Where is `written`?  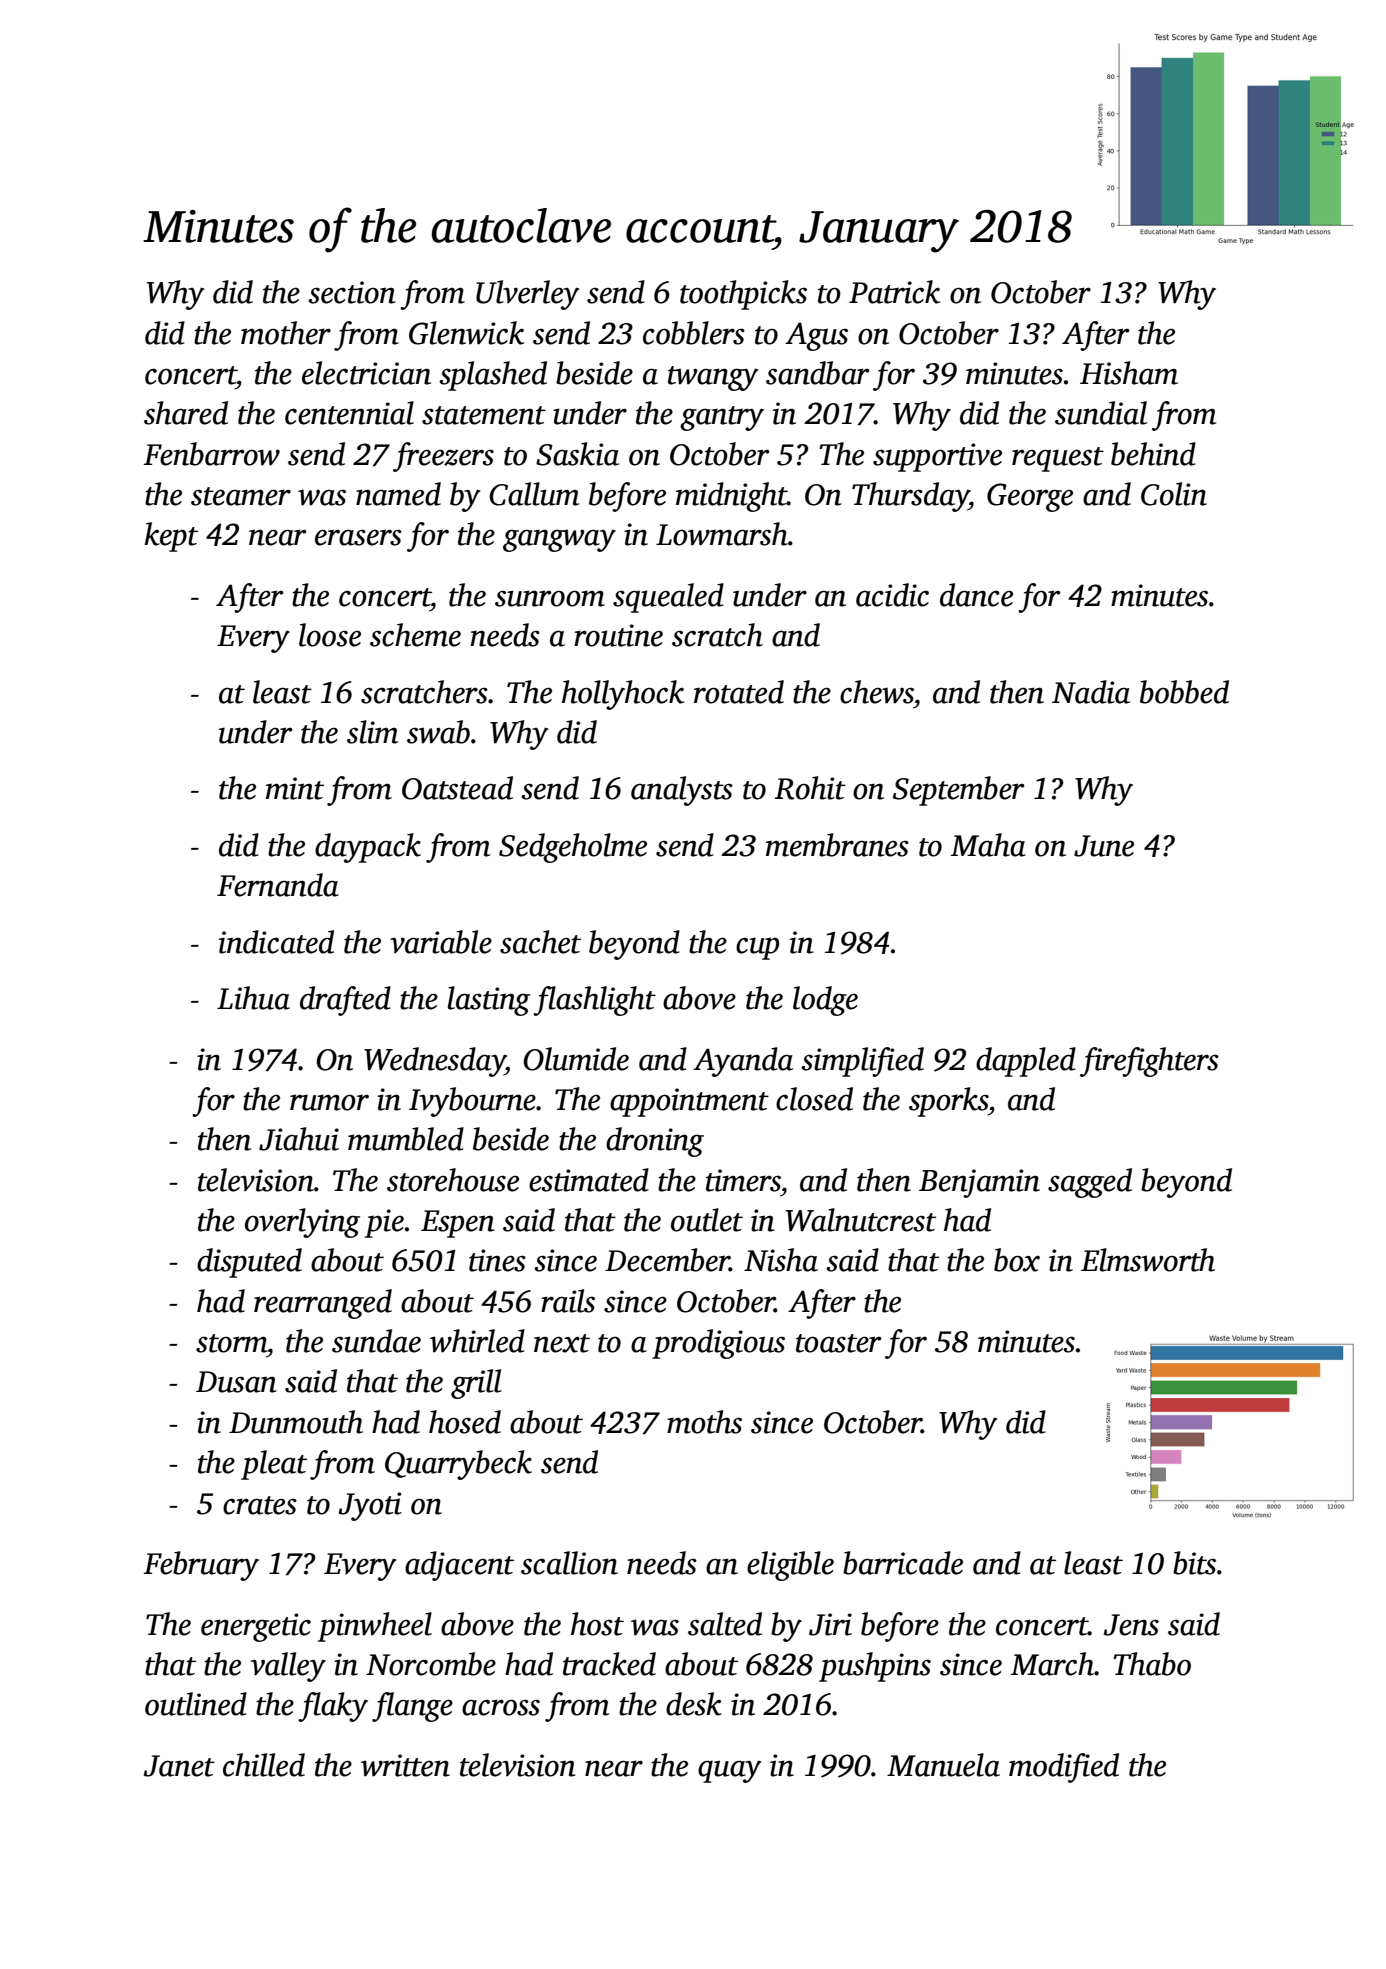 written is located at coordinates (405, 1765).
